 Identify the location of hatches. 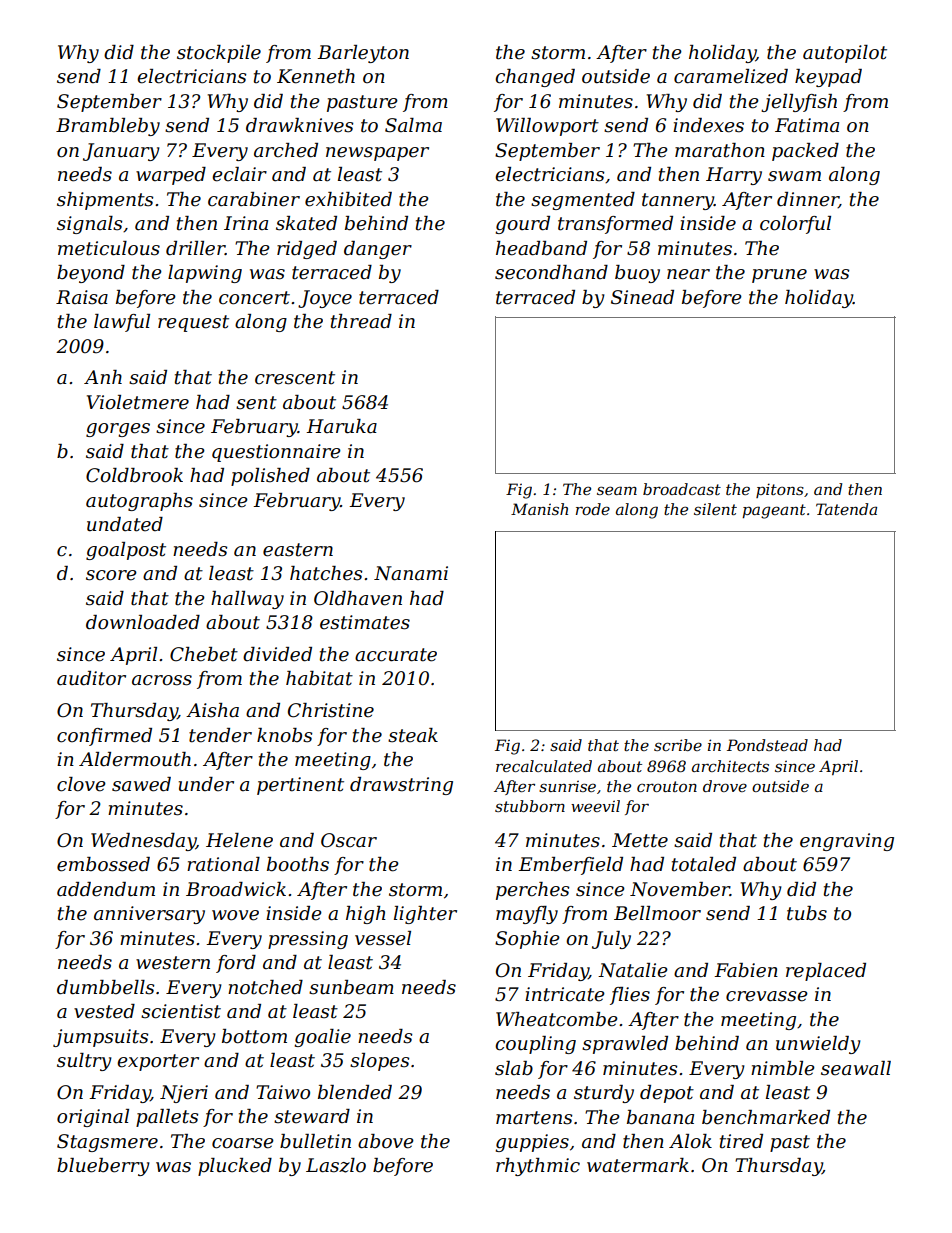
(326, 573).
